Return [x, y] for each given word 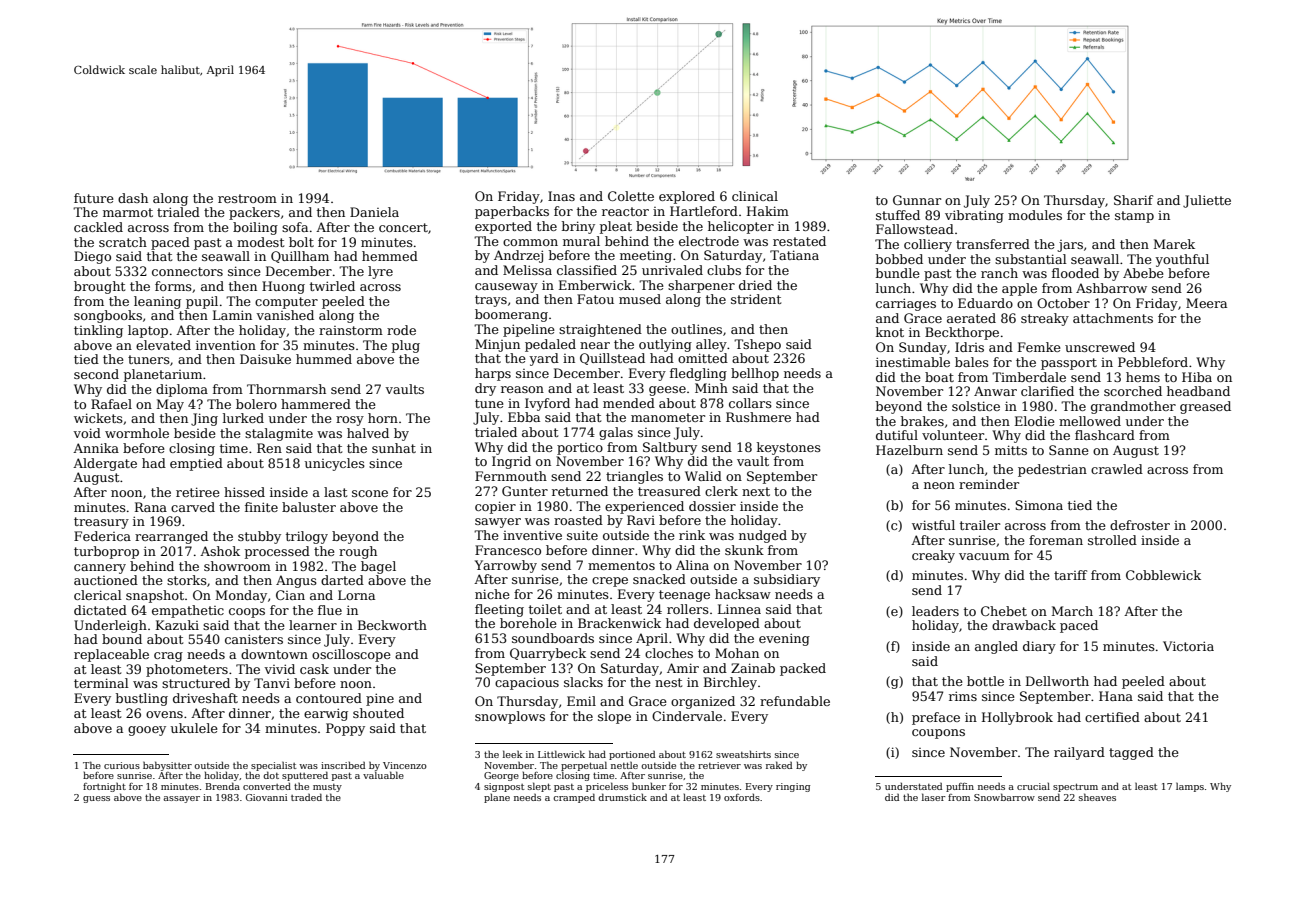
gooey [147, 731]
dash [133, 198]
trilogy [307, 537]
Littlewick [561, 754]
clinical [755, 196]
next [756, 491]
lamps [1190, 787]
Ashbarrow [1111, 288]
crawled [1117, 469]
